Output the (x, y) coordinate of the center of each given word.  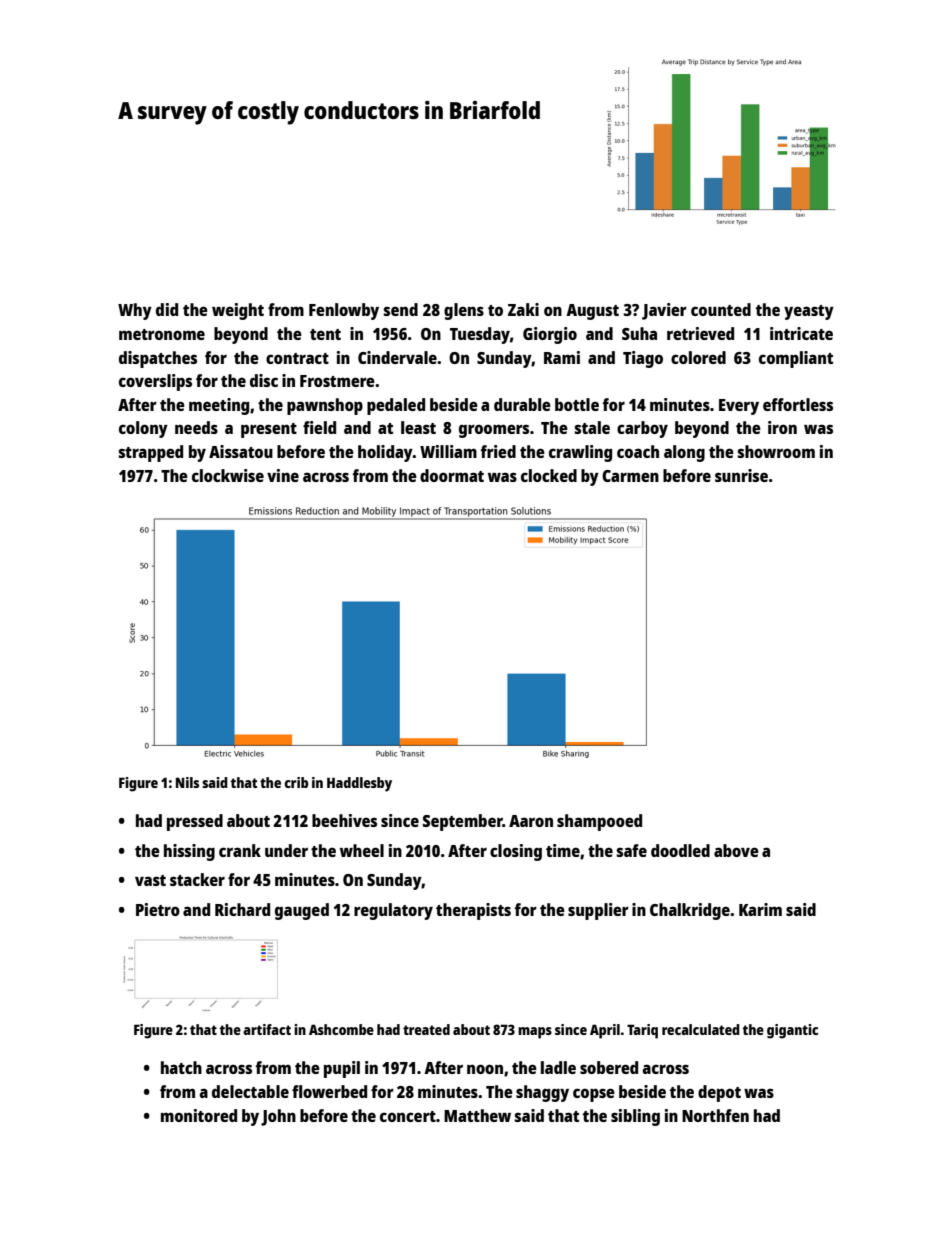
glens (464, 311)
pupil (342, 1069)
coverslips (155, 382)
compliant (796, 359)
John (278, 1117)
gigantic (792, 1031)
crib (296, 782)
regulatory (393, 911)
